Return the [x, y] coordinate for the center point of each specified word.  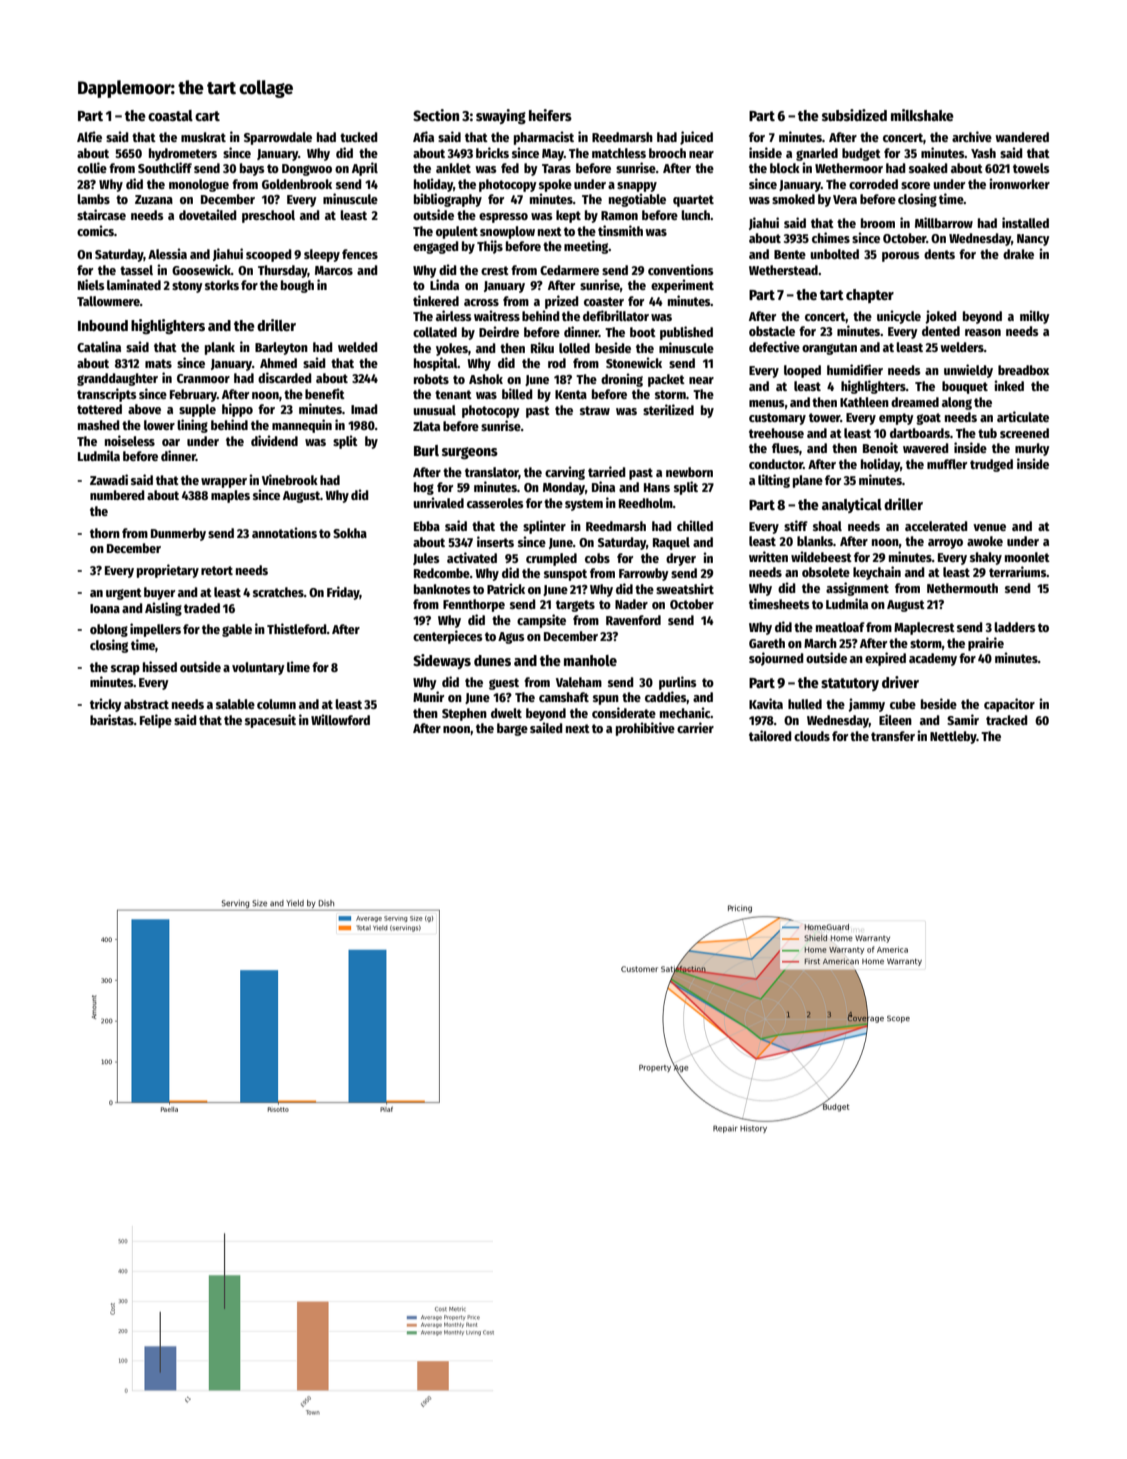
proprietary [168, 571]
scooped [269, 255]
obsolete [826, 572]
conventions [680, 269]
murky [1032, 449]
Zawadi [109, 479]
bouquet [965, 387]
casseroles [495, 503]
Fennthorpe [474, 605]
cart [207, 116]
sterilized [668, 409]
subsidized [854, 115]
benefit [325, 393]
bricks [492, 152]
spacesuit [270, 721]
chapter [870, 296]
